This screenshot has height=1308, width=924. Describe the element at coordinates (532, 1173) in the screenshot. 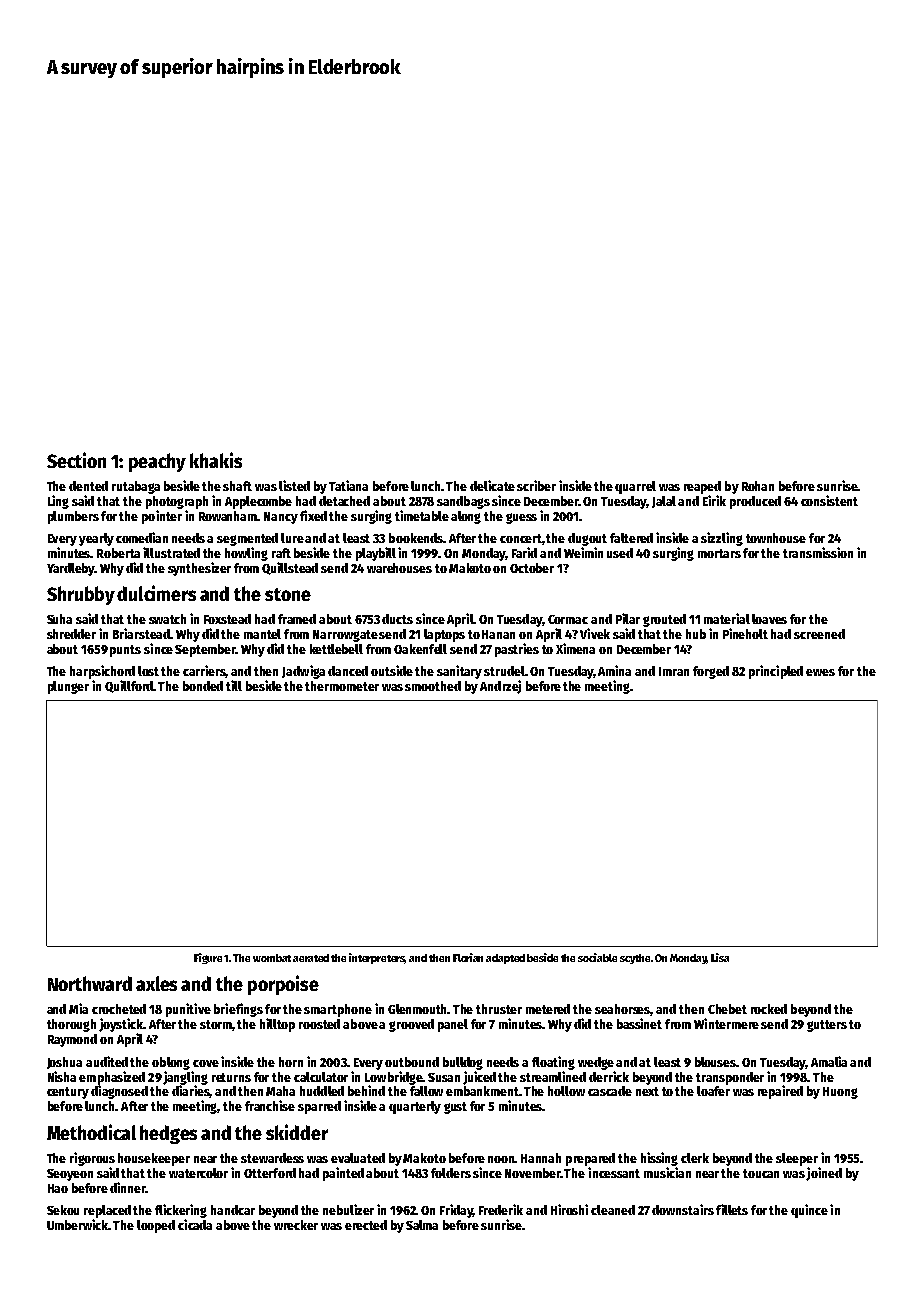

I see `November` at that location.
